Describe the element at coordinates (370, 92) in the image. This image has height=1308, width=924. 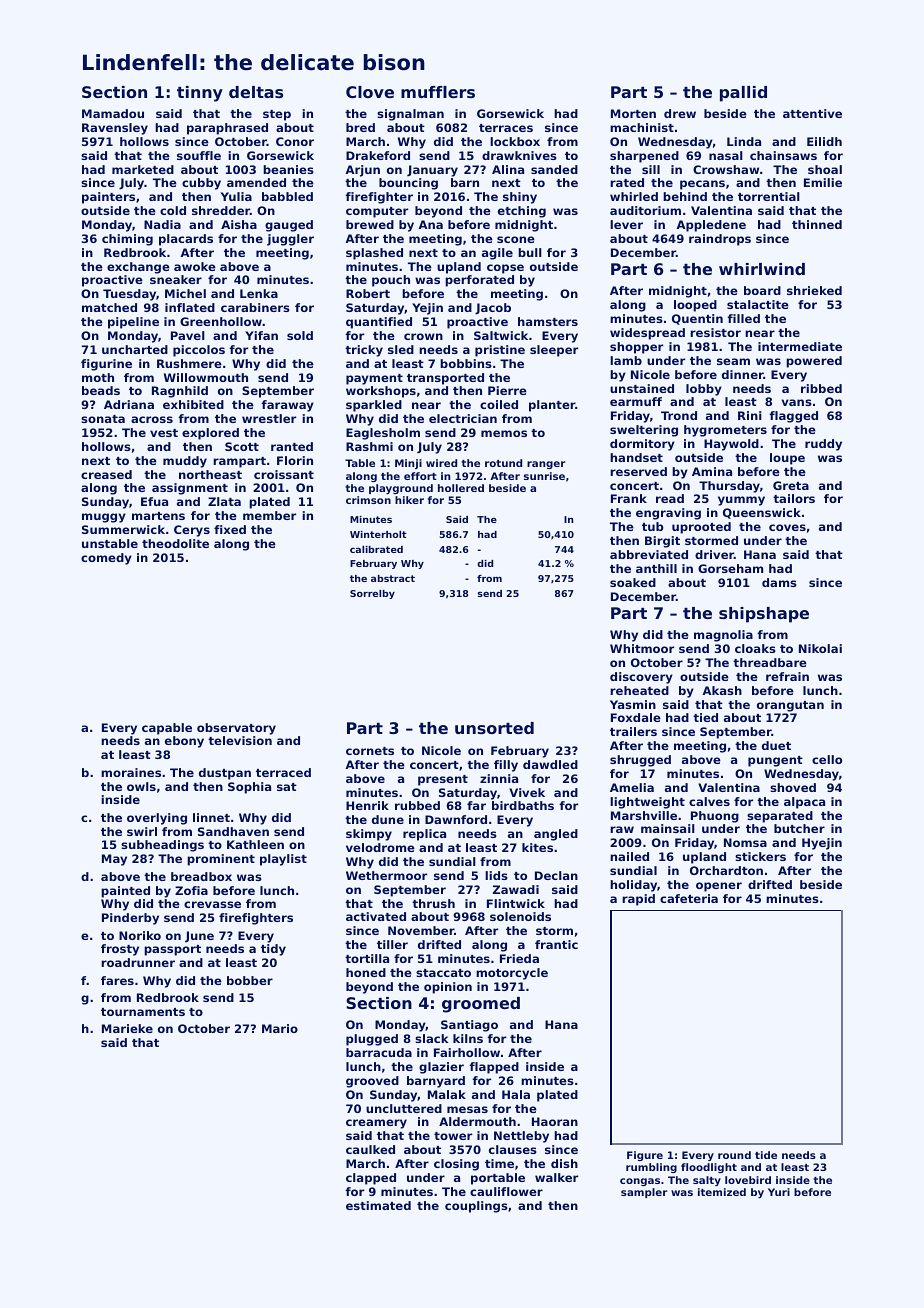
I see `Clove` at that location.
